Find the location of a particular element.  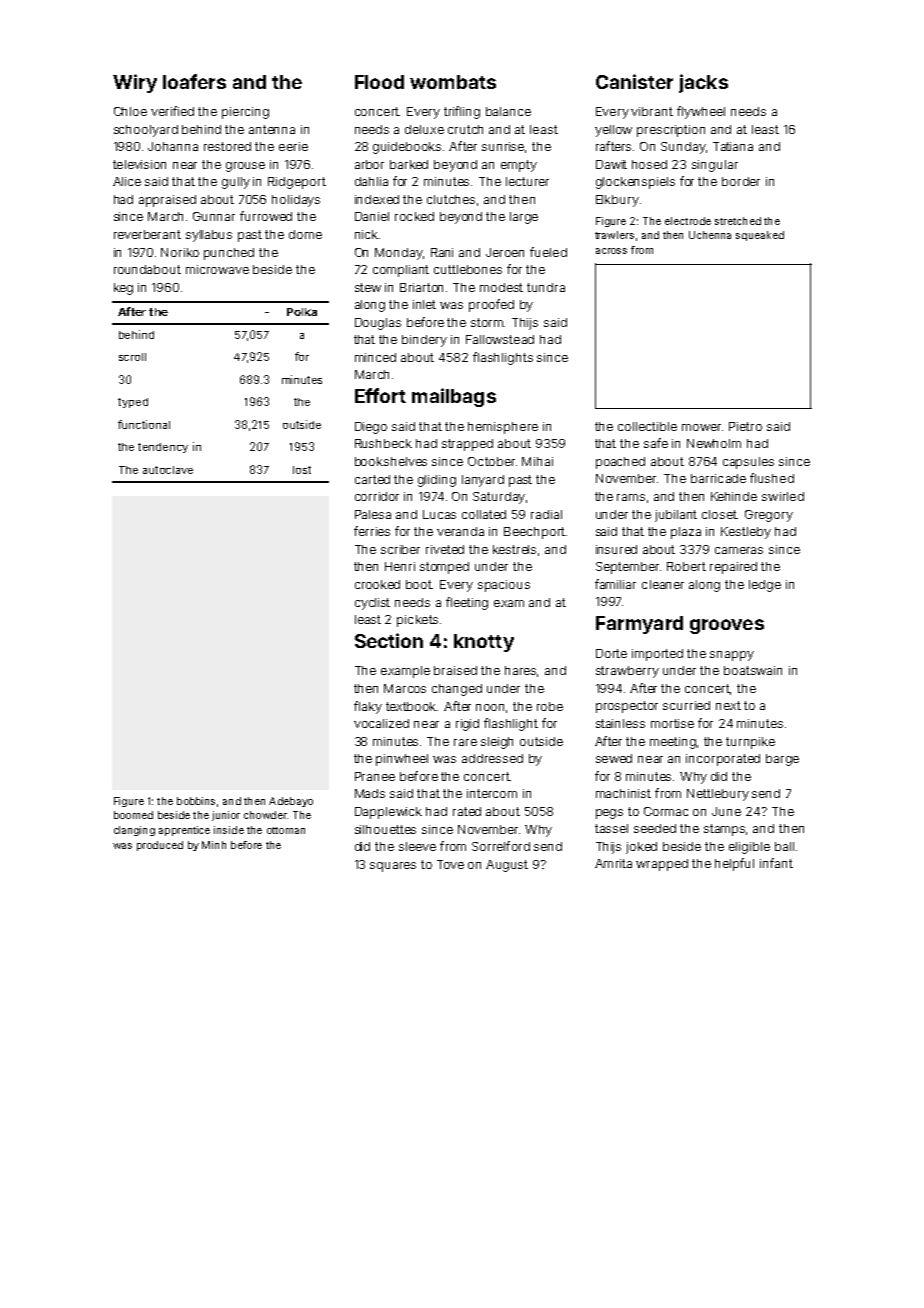

jacks is located at coordinates (703, 83).
